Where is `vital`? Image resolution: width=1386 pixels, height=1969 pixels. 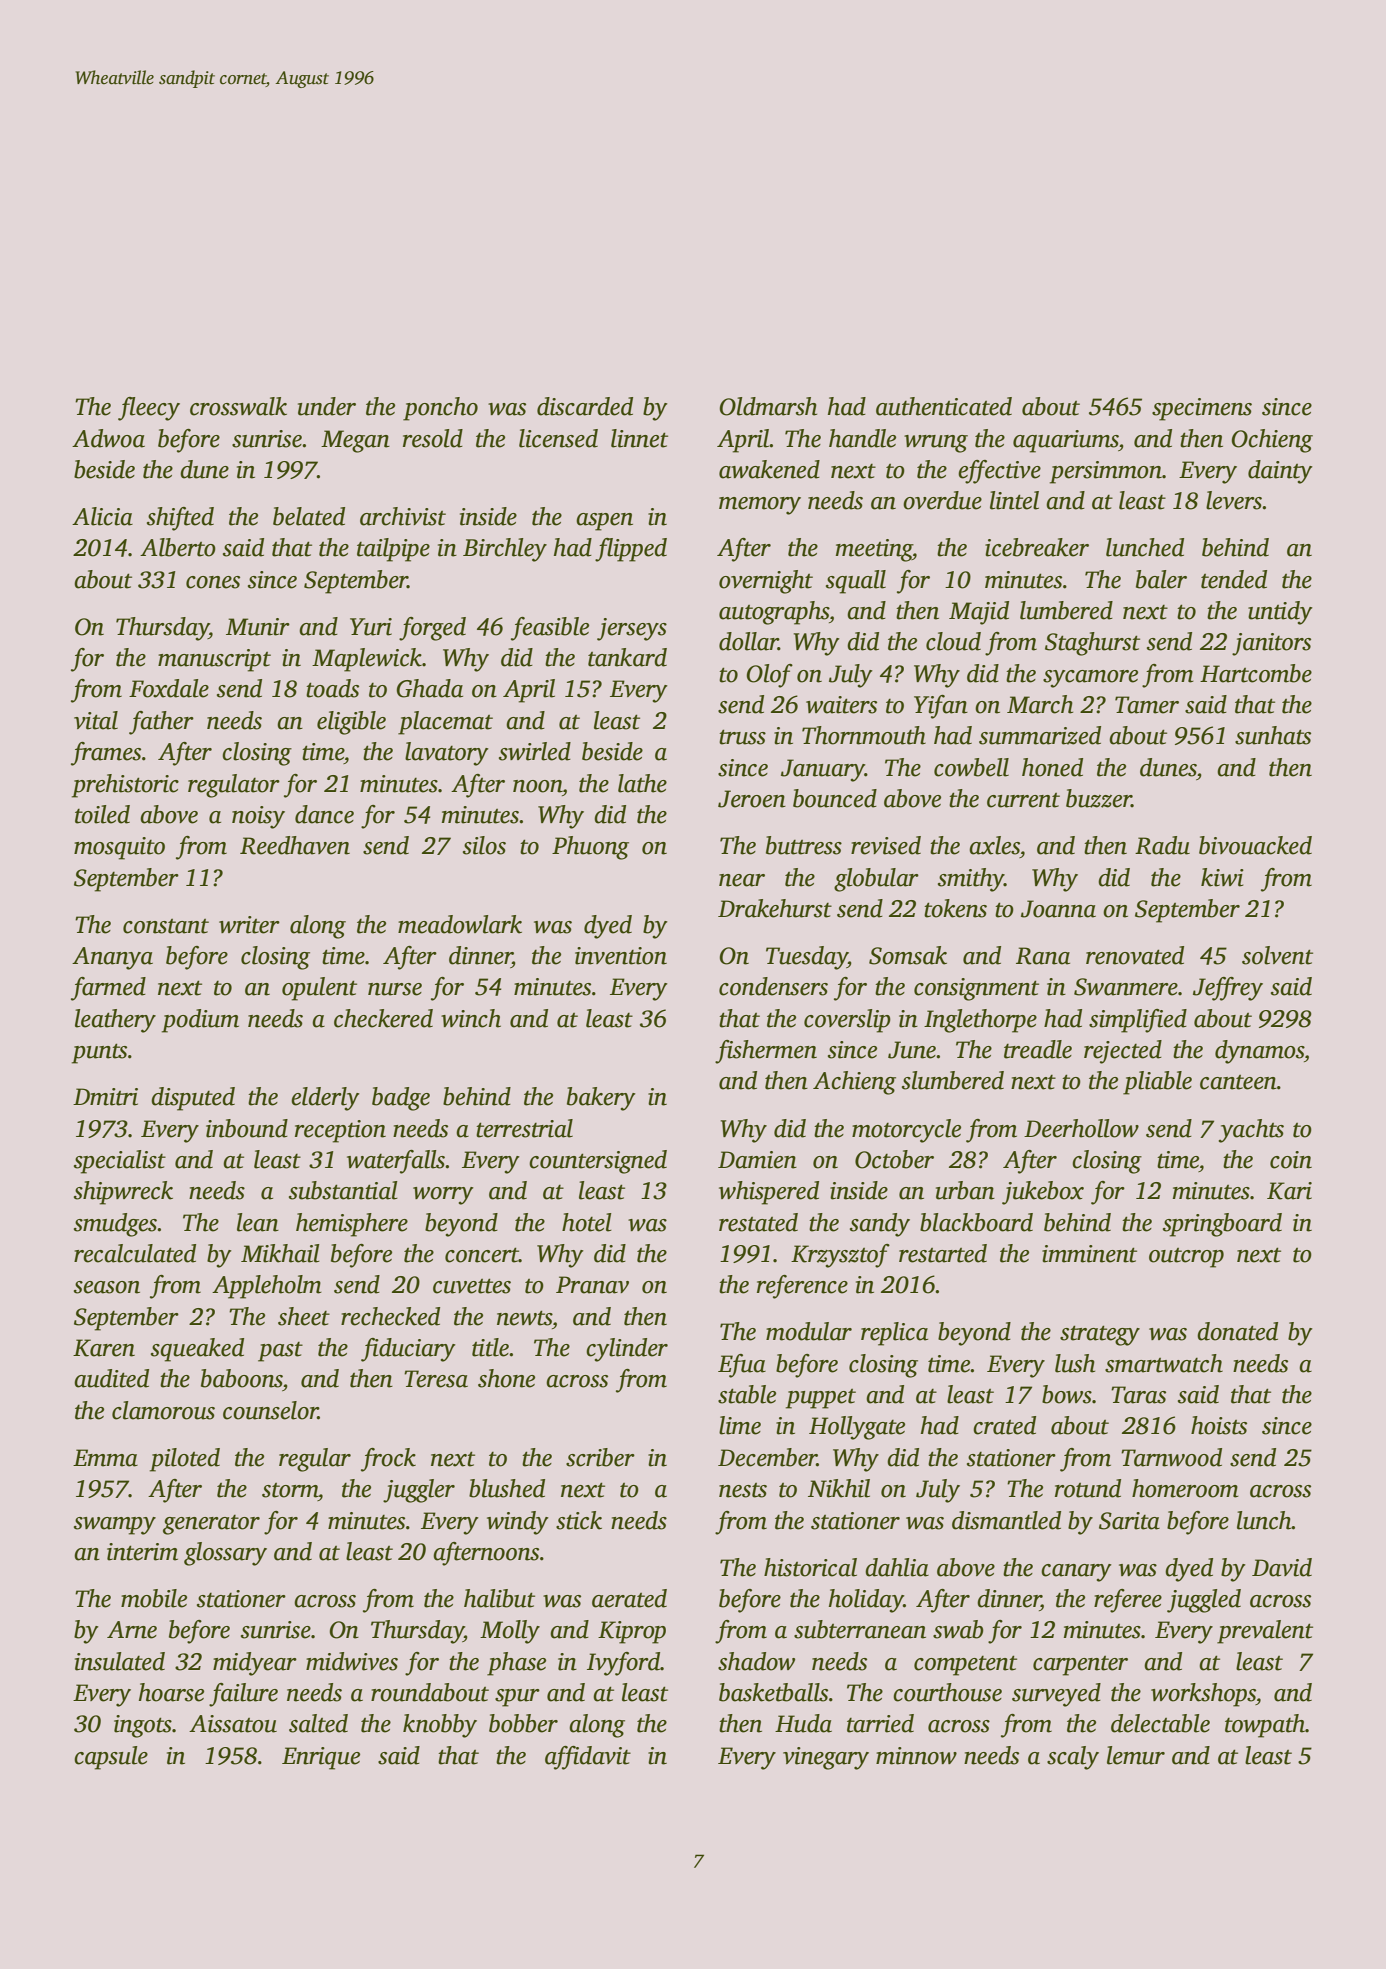
vital is located at coordinates (96, 720).
